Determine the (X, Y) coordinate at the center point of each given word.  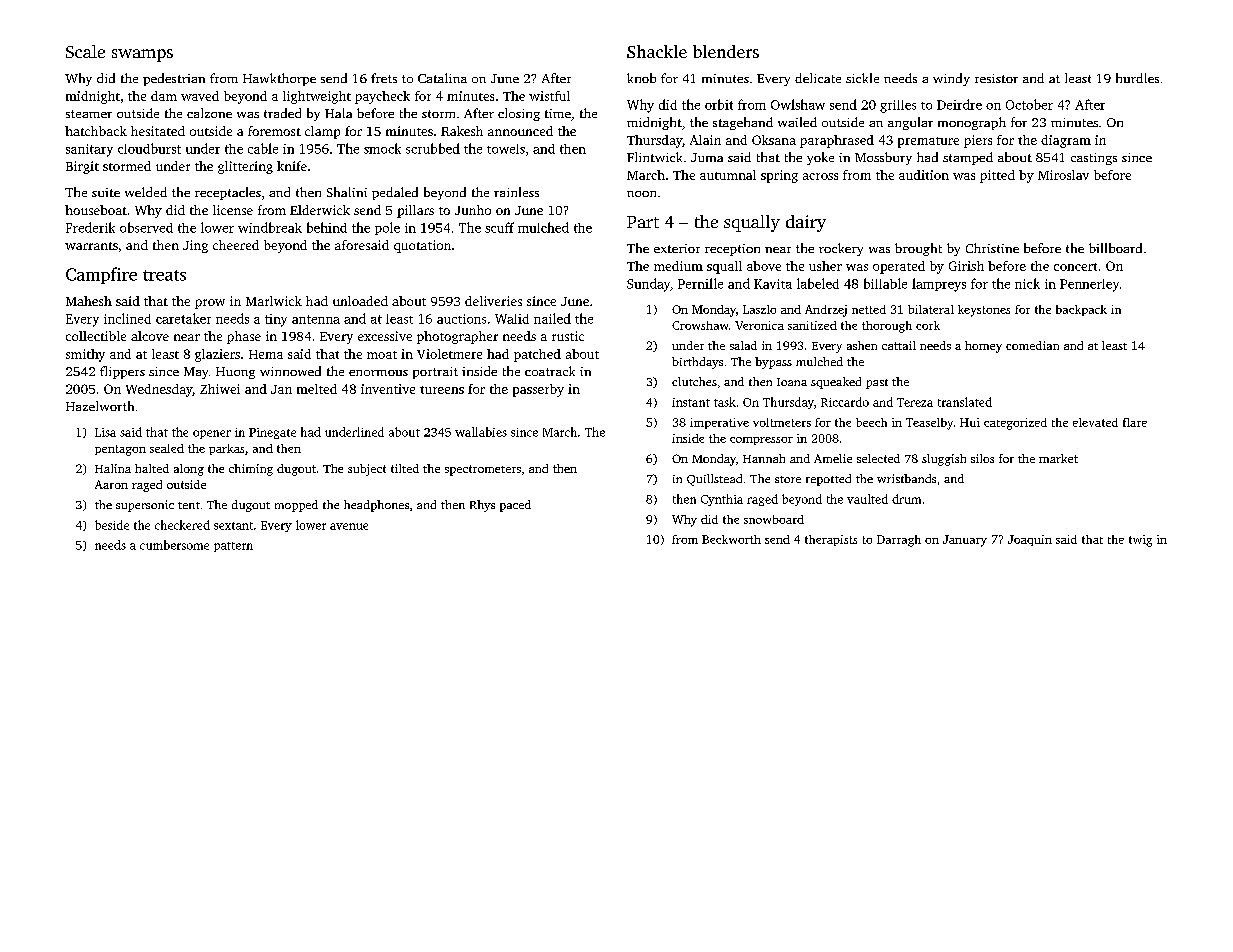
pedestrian (174, 79)
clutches (694, 381)
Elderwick (320, 210)
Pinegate (272, 433)
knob (641, 78)
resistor (996, 78)
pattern (233, 547)
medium (678, 266)
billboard (1115, 248)
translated (965, 402)
